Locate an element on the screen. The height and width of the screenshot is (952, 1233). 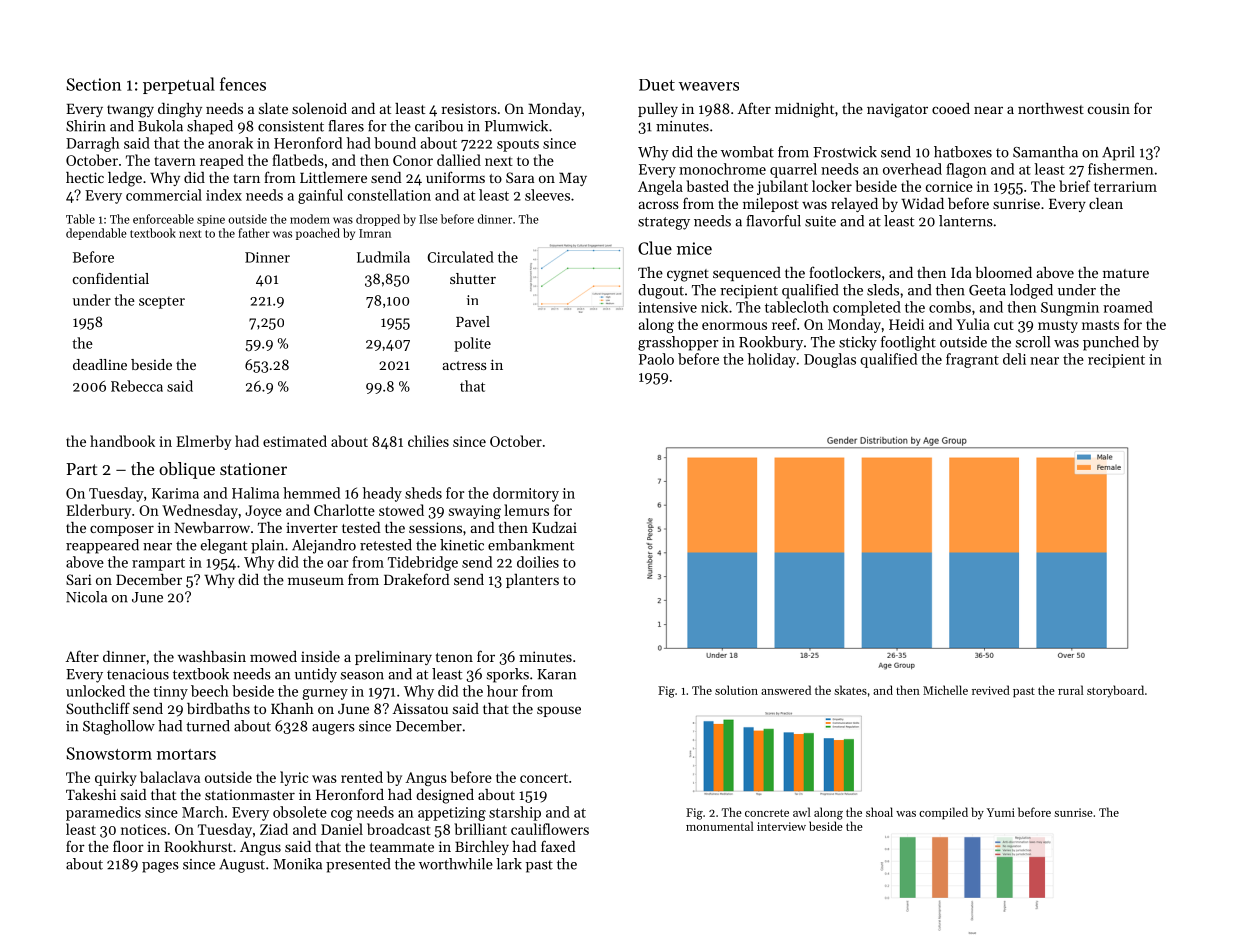
consistent is located at coordinates (291, 126).
